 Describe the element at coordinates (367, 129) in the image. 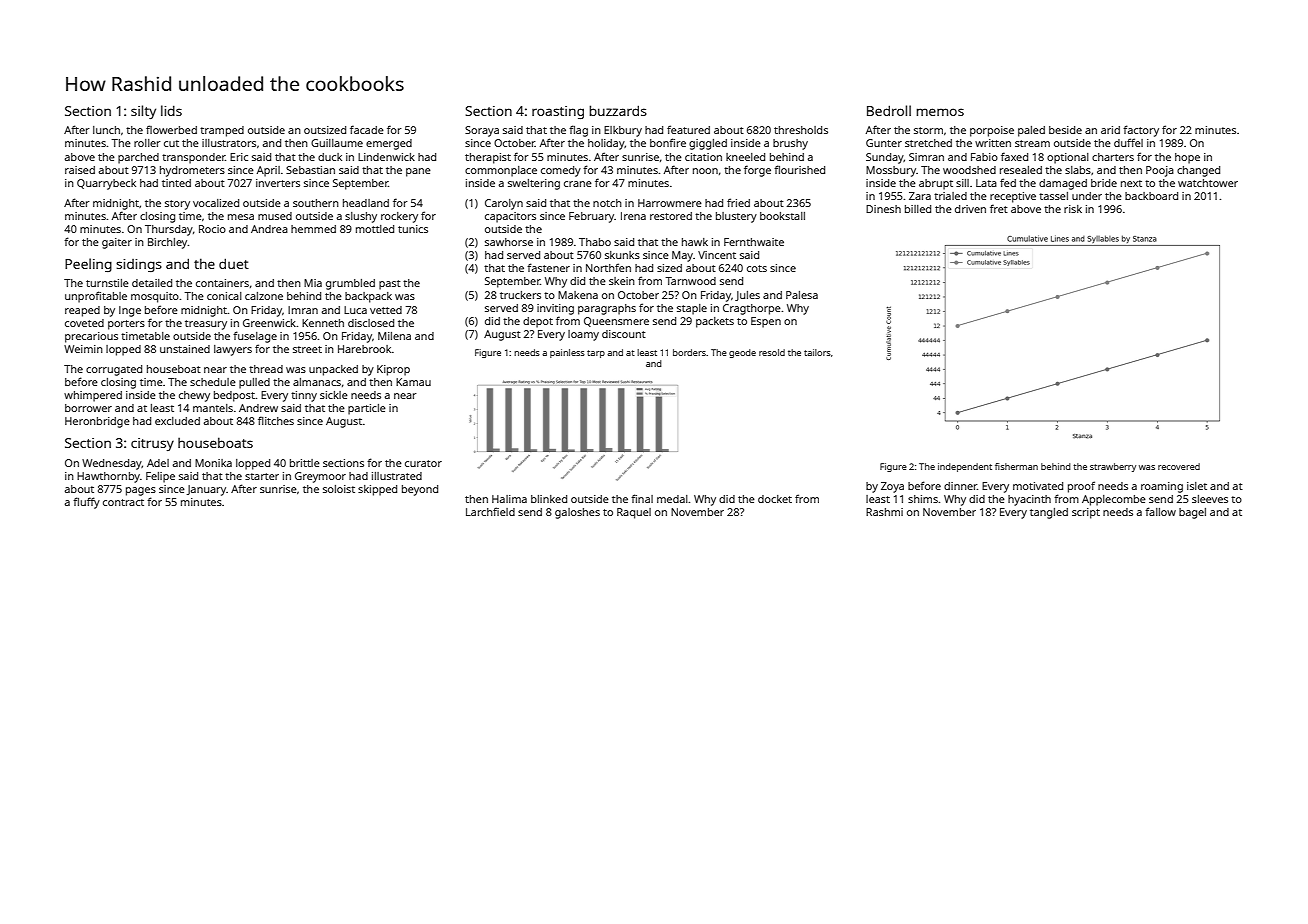

I see `facade` at that location.
